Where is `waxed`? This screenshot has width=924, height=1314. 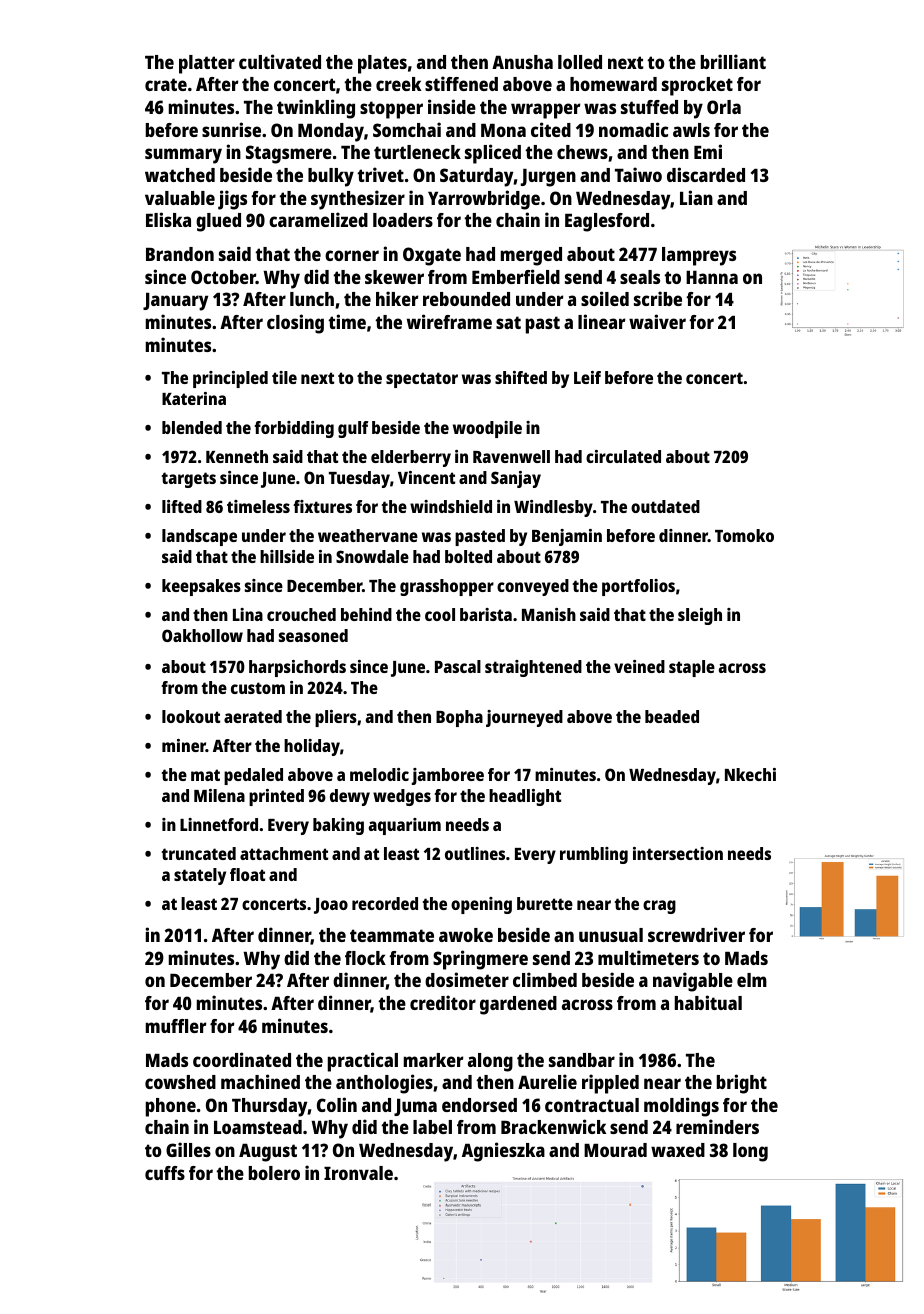
waxed is located at coordinates (678, 1150).
